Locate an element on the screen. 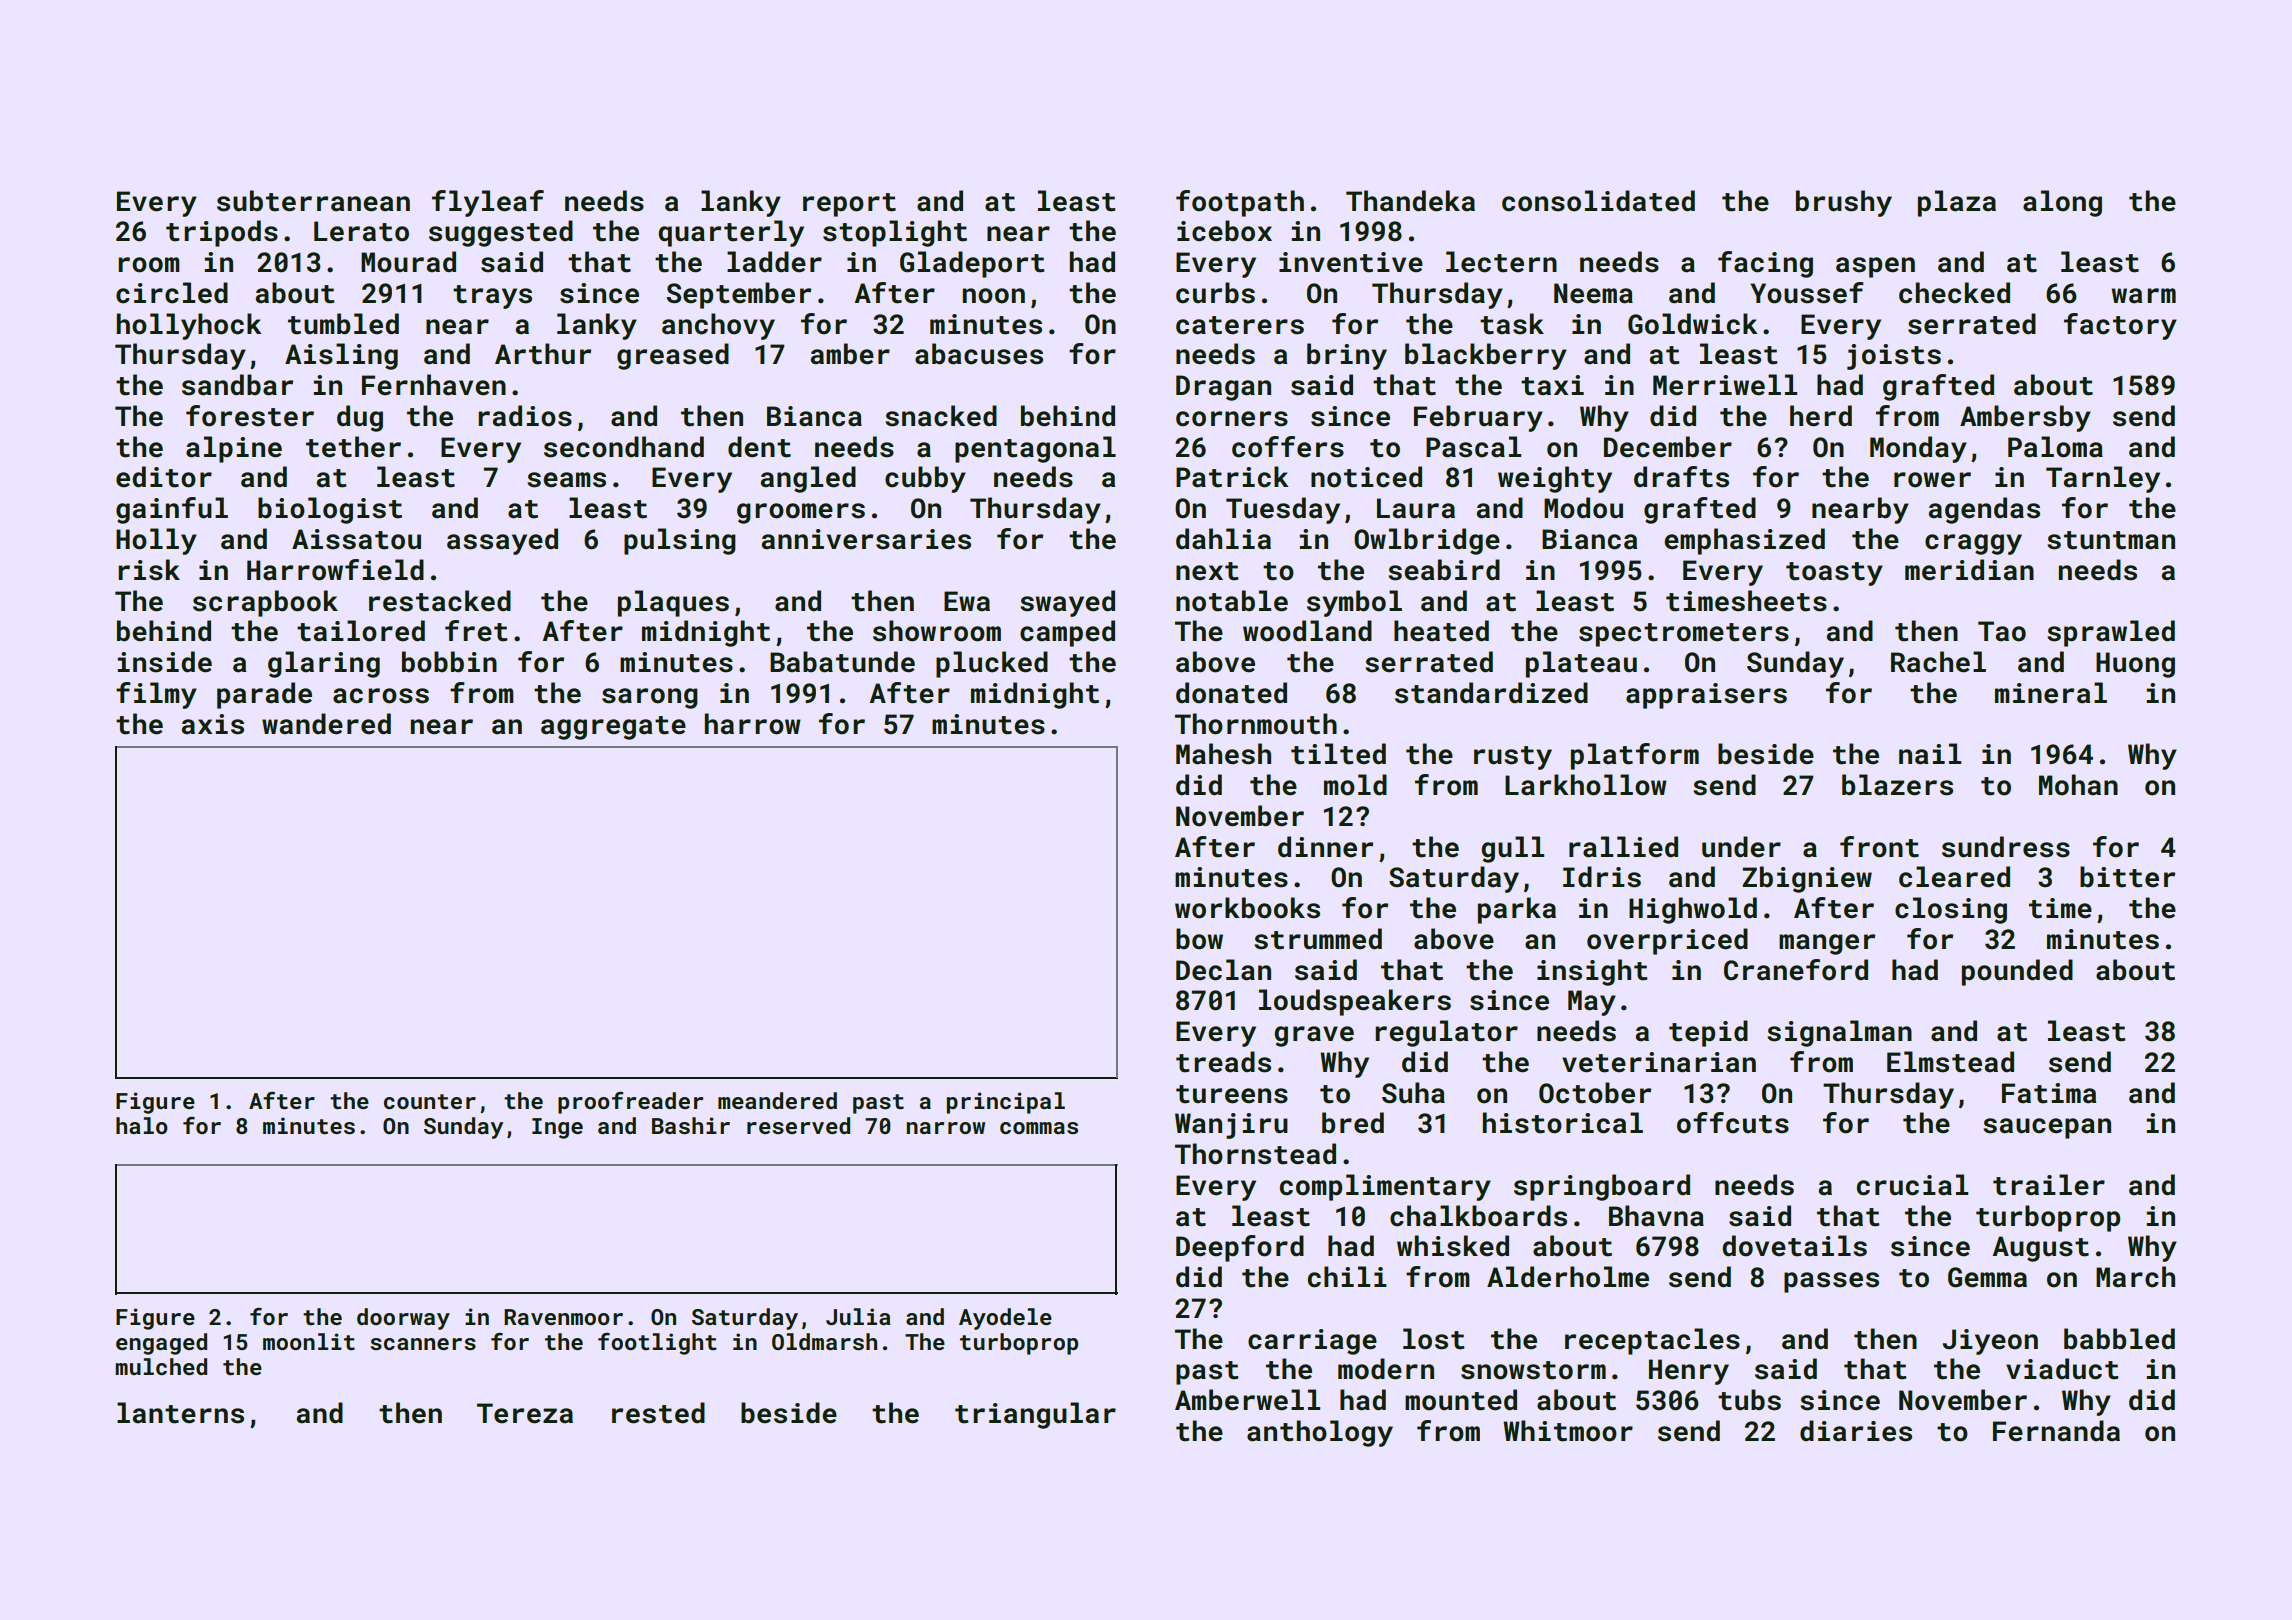 The height and width of the screenshot is (1620, 2292). consolidated is located at coordinates (1598, 201).
